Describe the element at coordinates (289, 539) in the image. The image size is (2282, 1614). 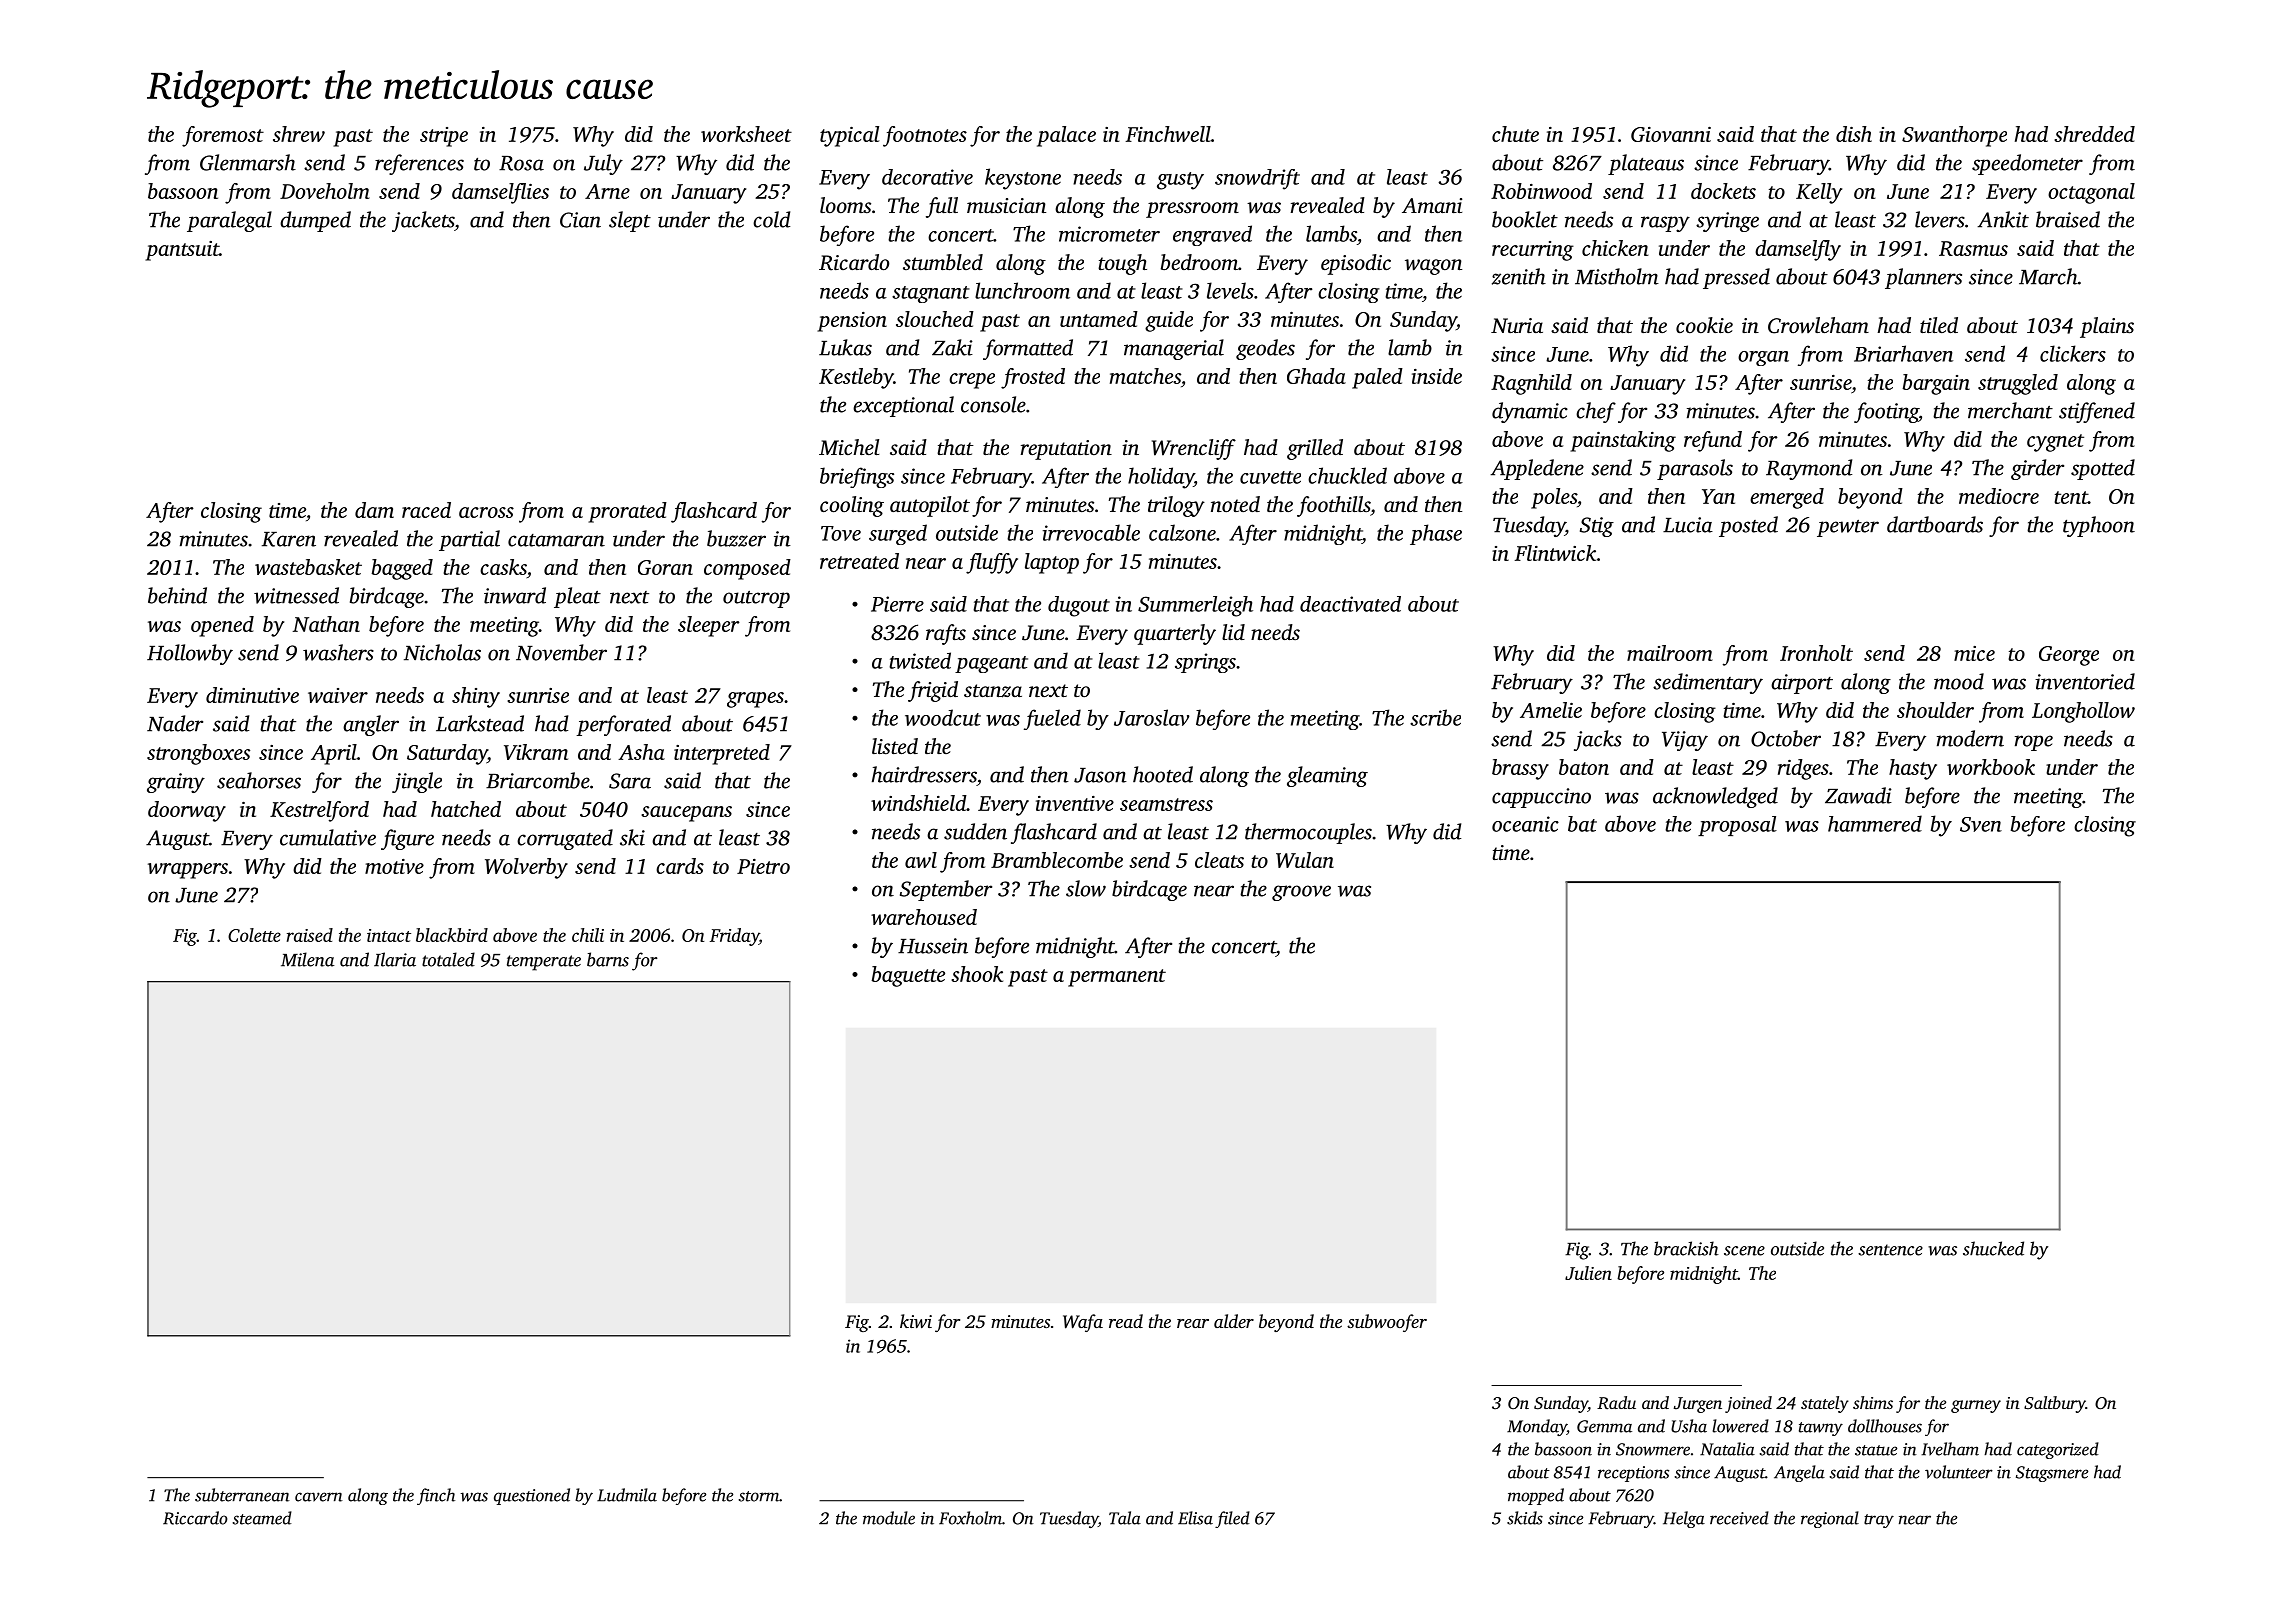
I see `Karen` at that location.
